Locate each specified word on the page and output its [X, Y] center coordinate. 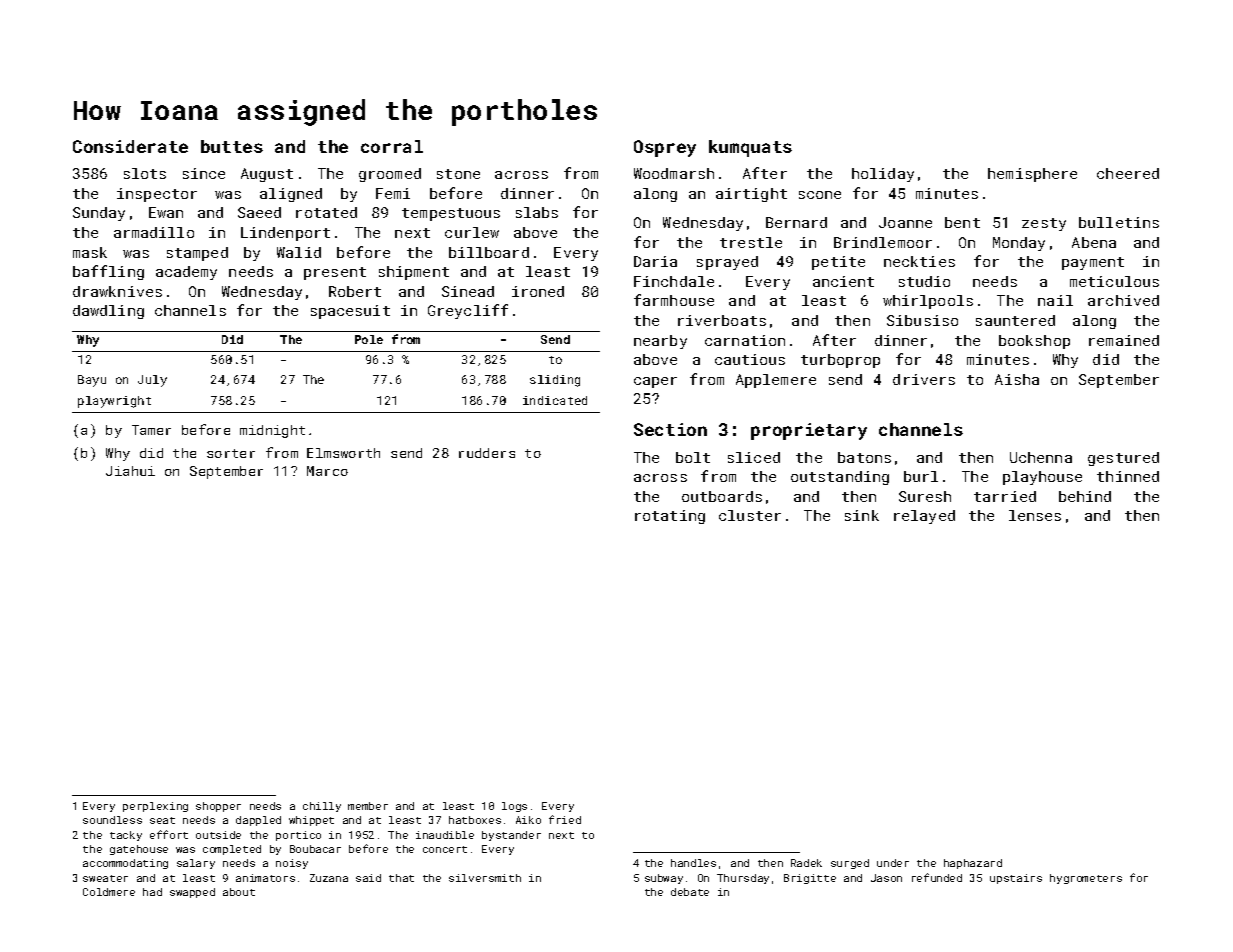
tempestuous [451, 214]
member [368, 806]
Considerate [130, 146]
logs [514, 807]
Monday [1019, 244]
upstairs [1016, 879]
